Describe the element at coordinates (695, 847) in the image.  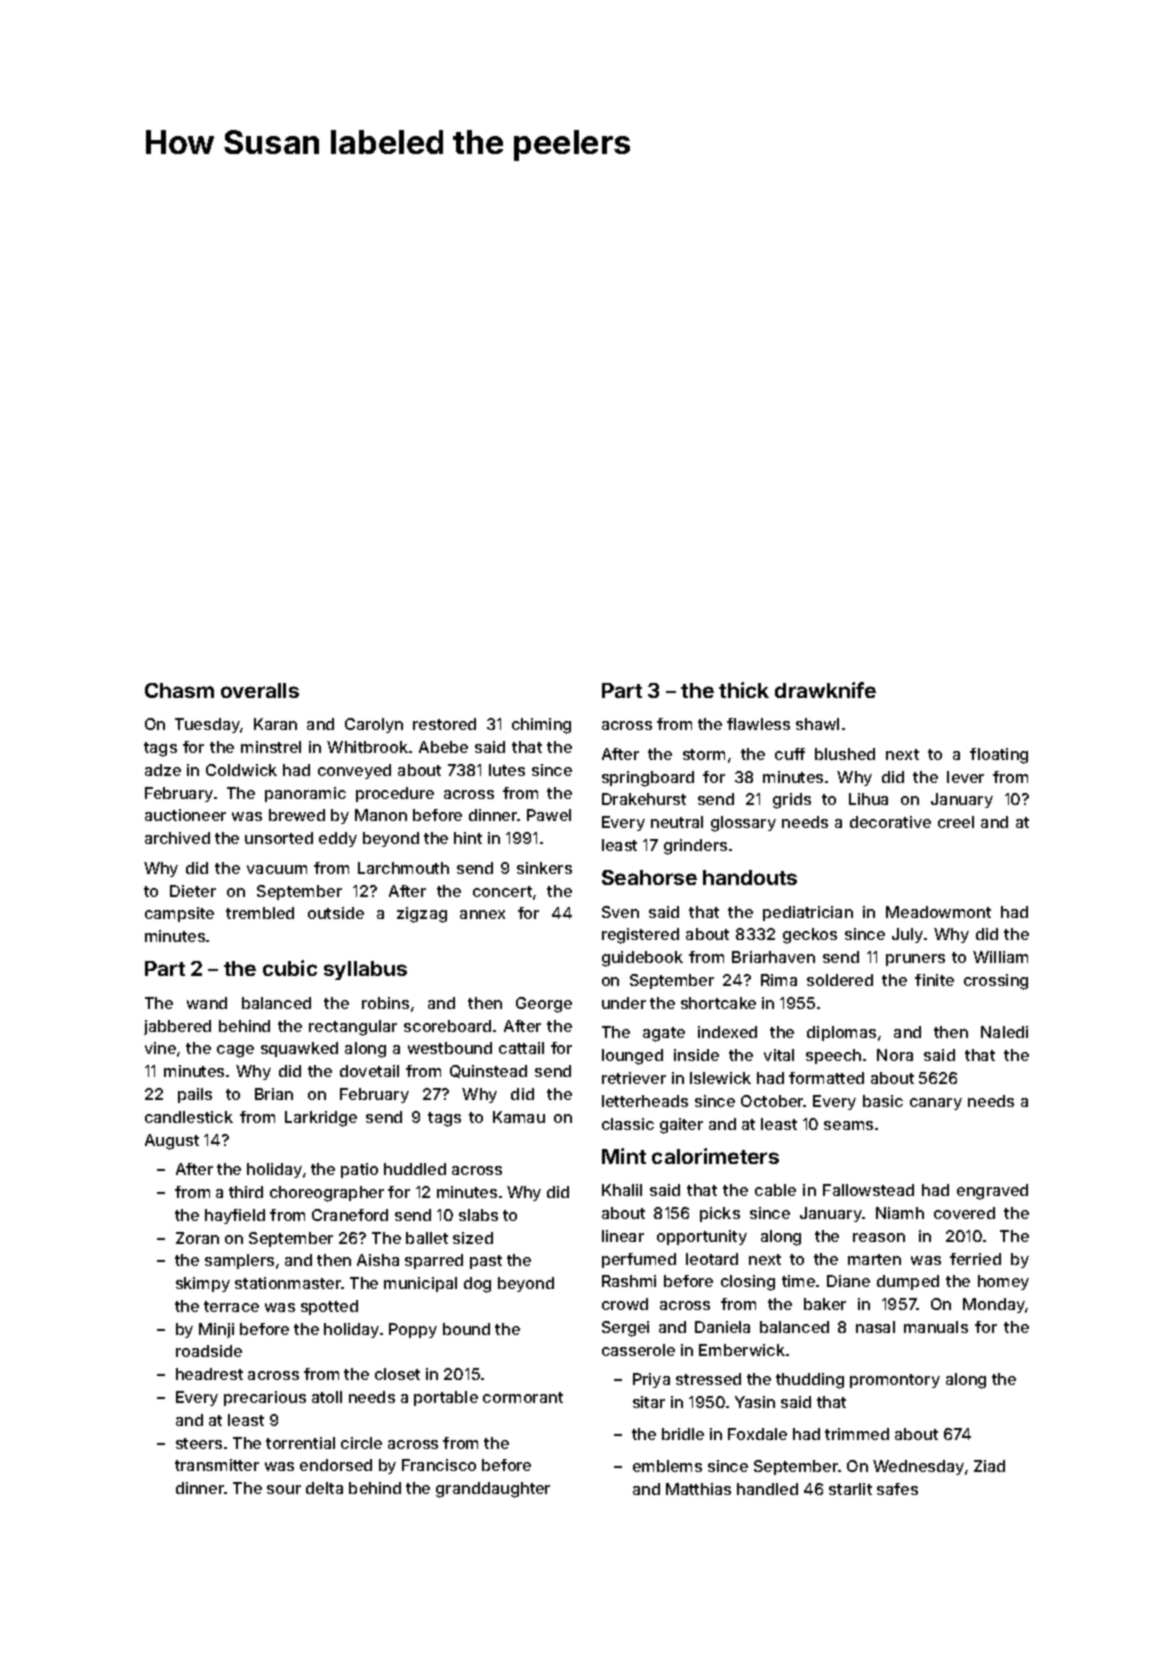
I see `grinders` at that location.
